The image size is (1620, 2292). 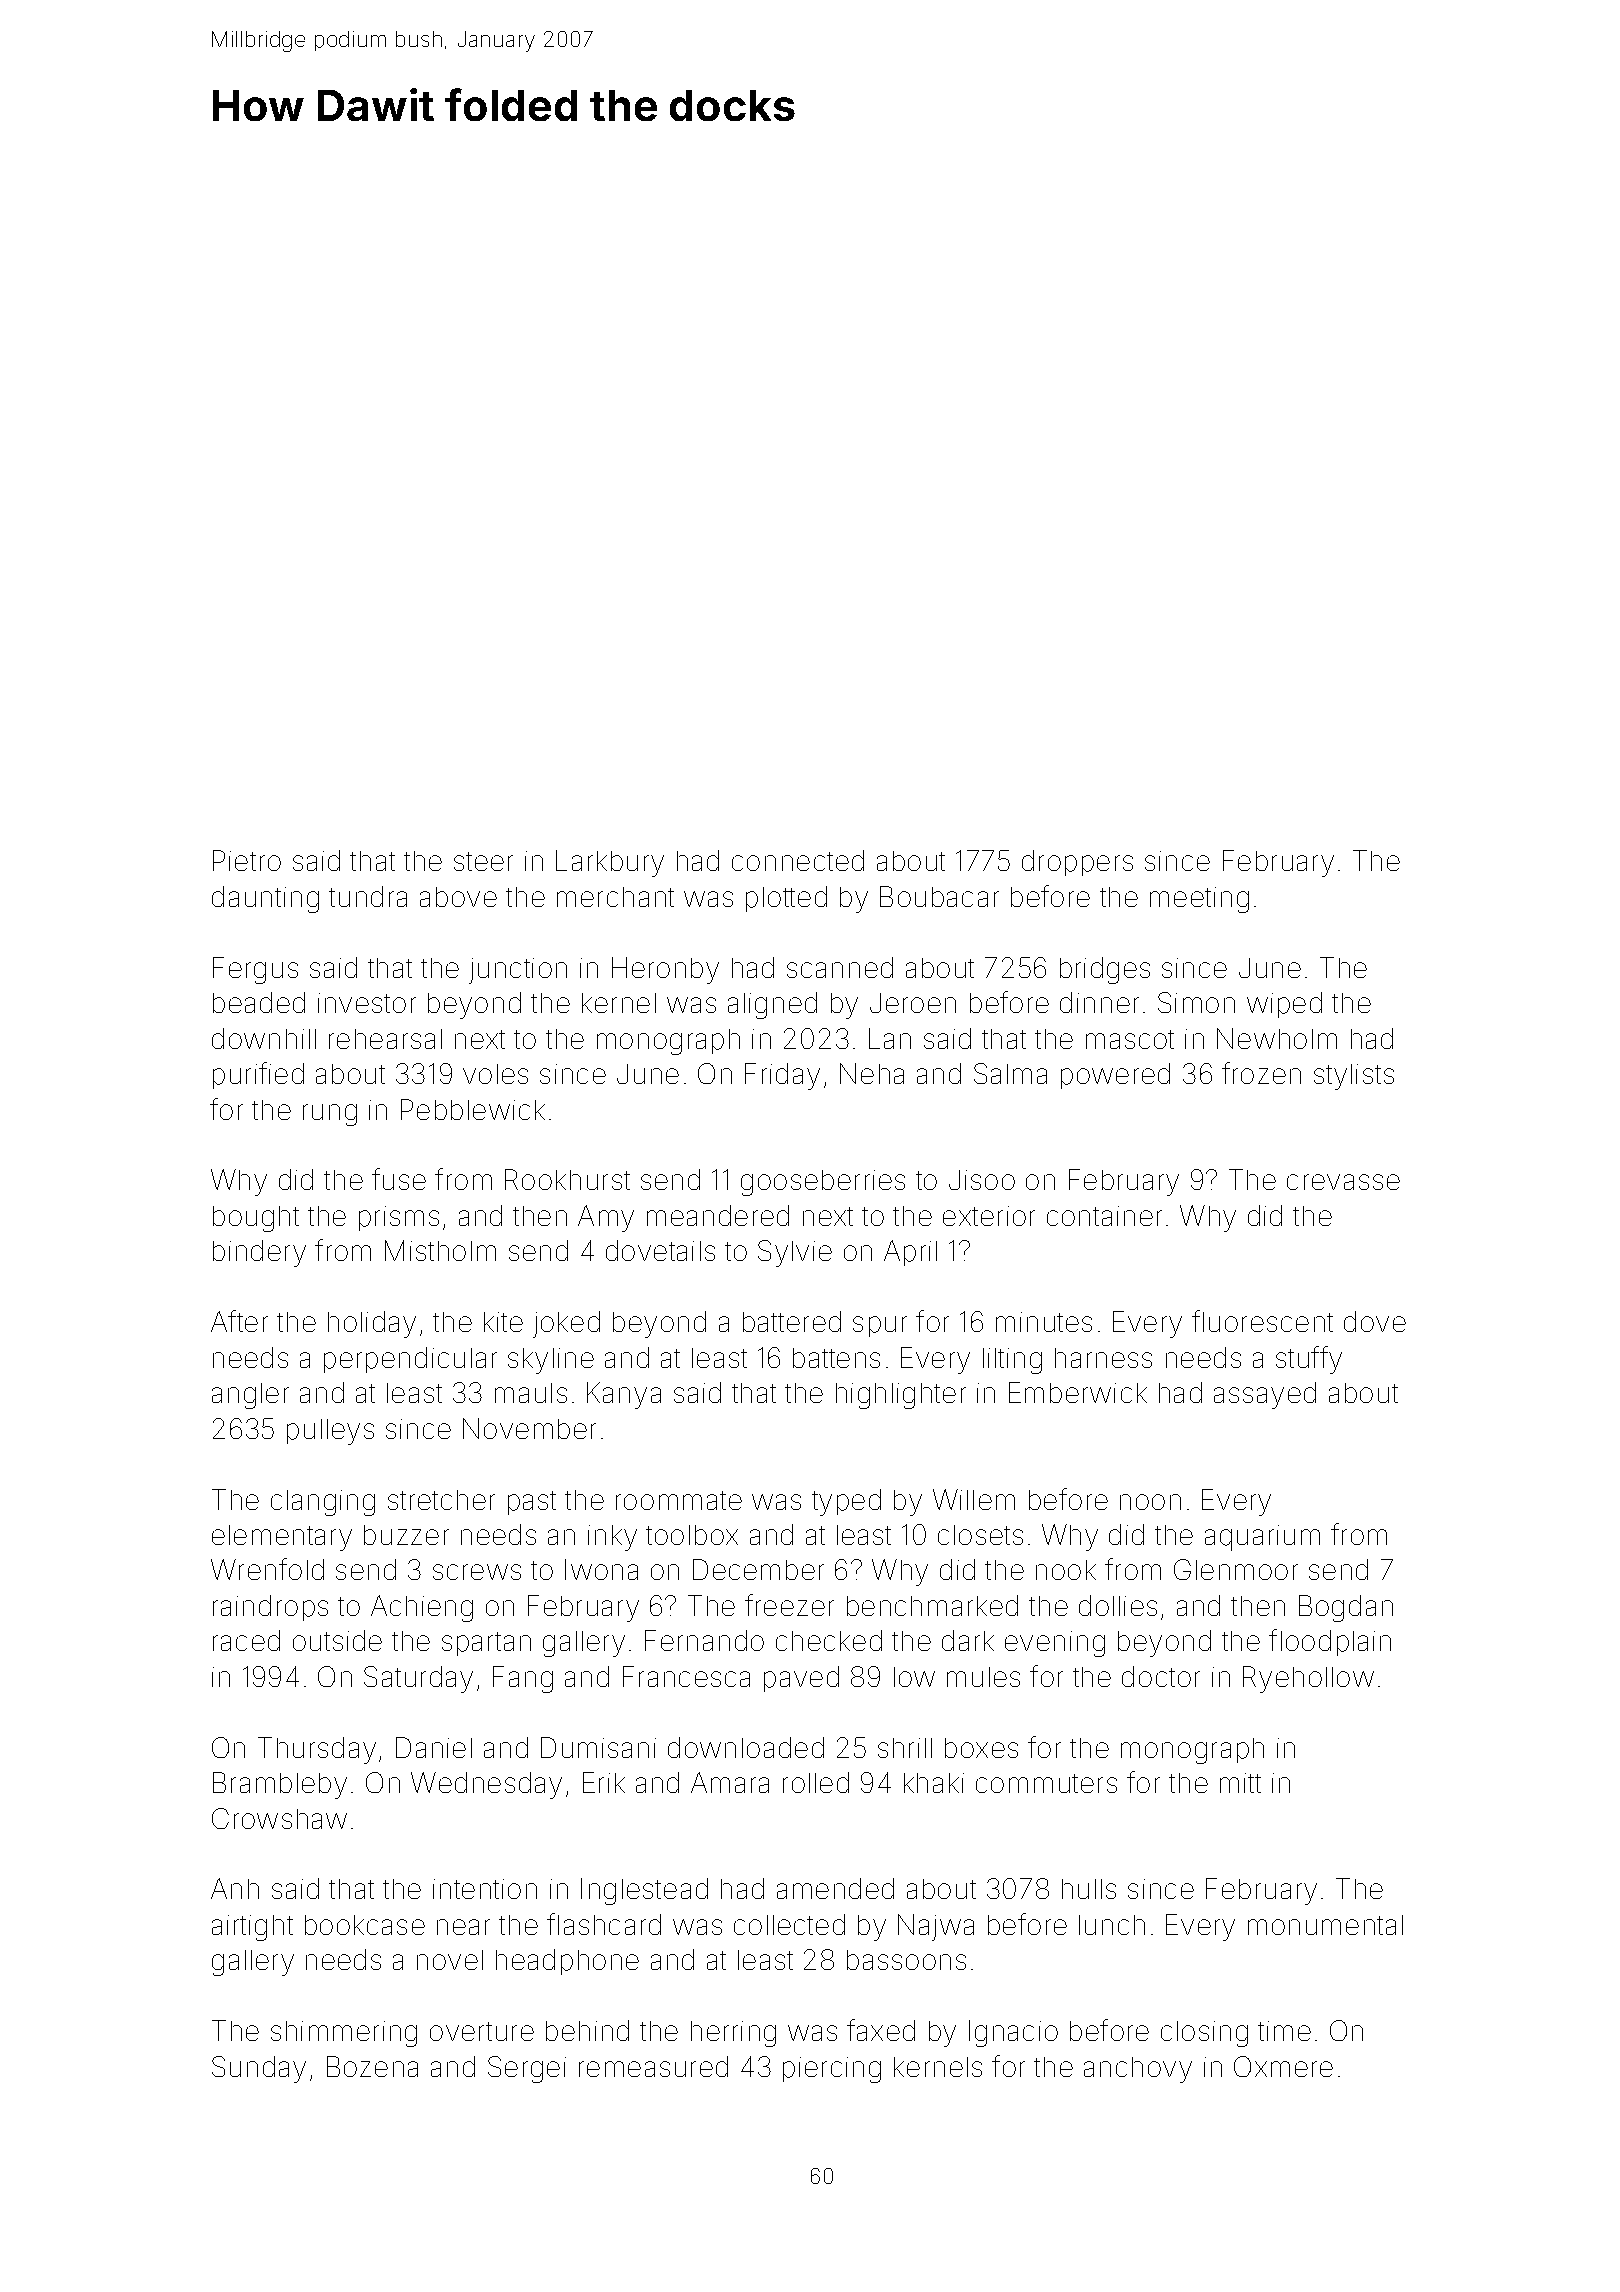 I want to click on mitt, so click(x=1240, y=1783).
